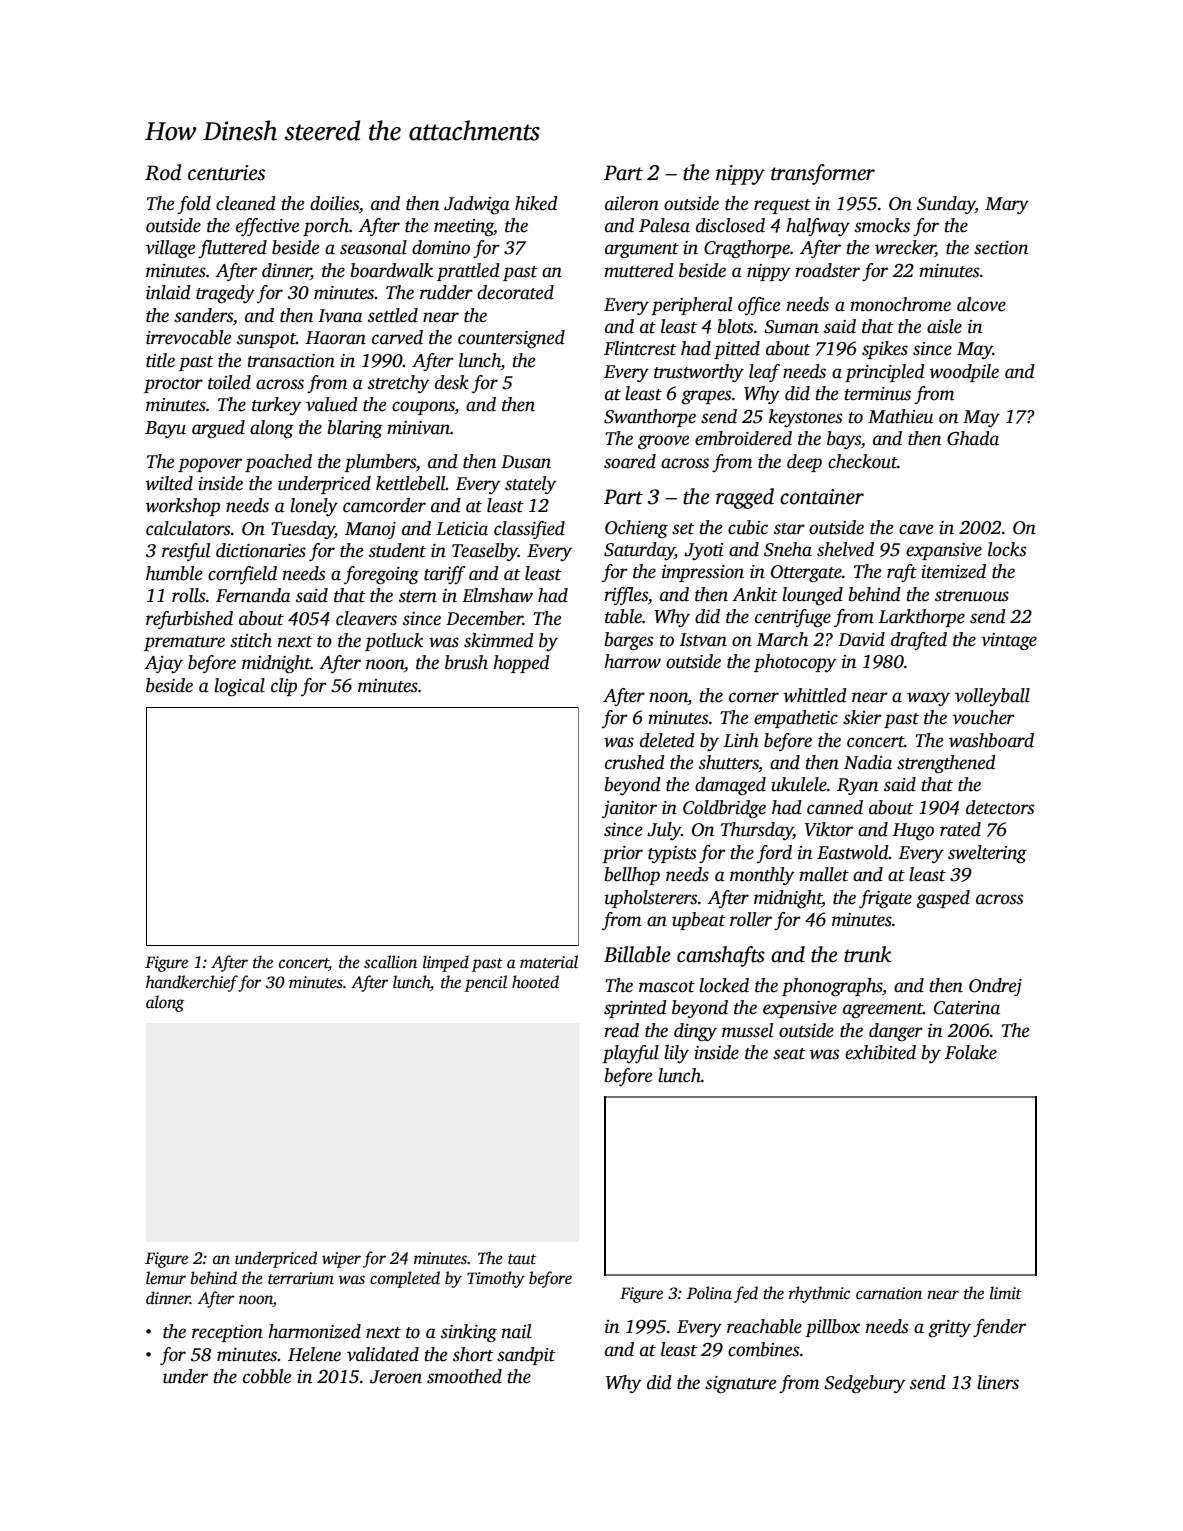  Describe the element at coordinates (621, 1030) in the screenshot. I see `read` at that location.
